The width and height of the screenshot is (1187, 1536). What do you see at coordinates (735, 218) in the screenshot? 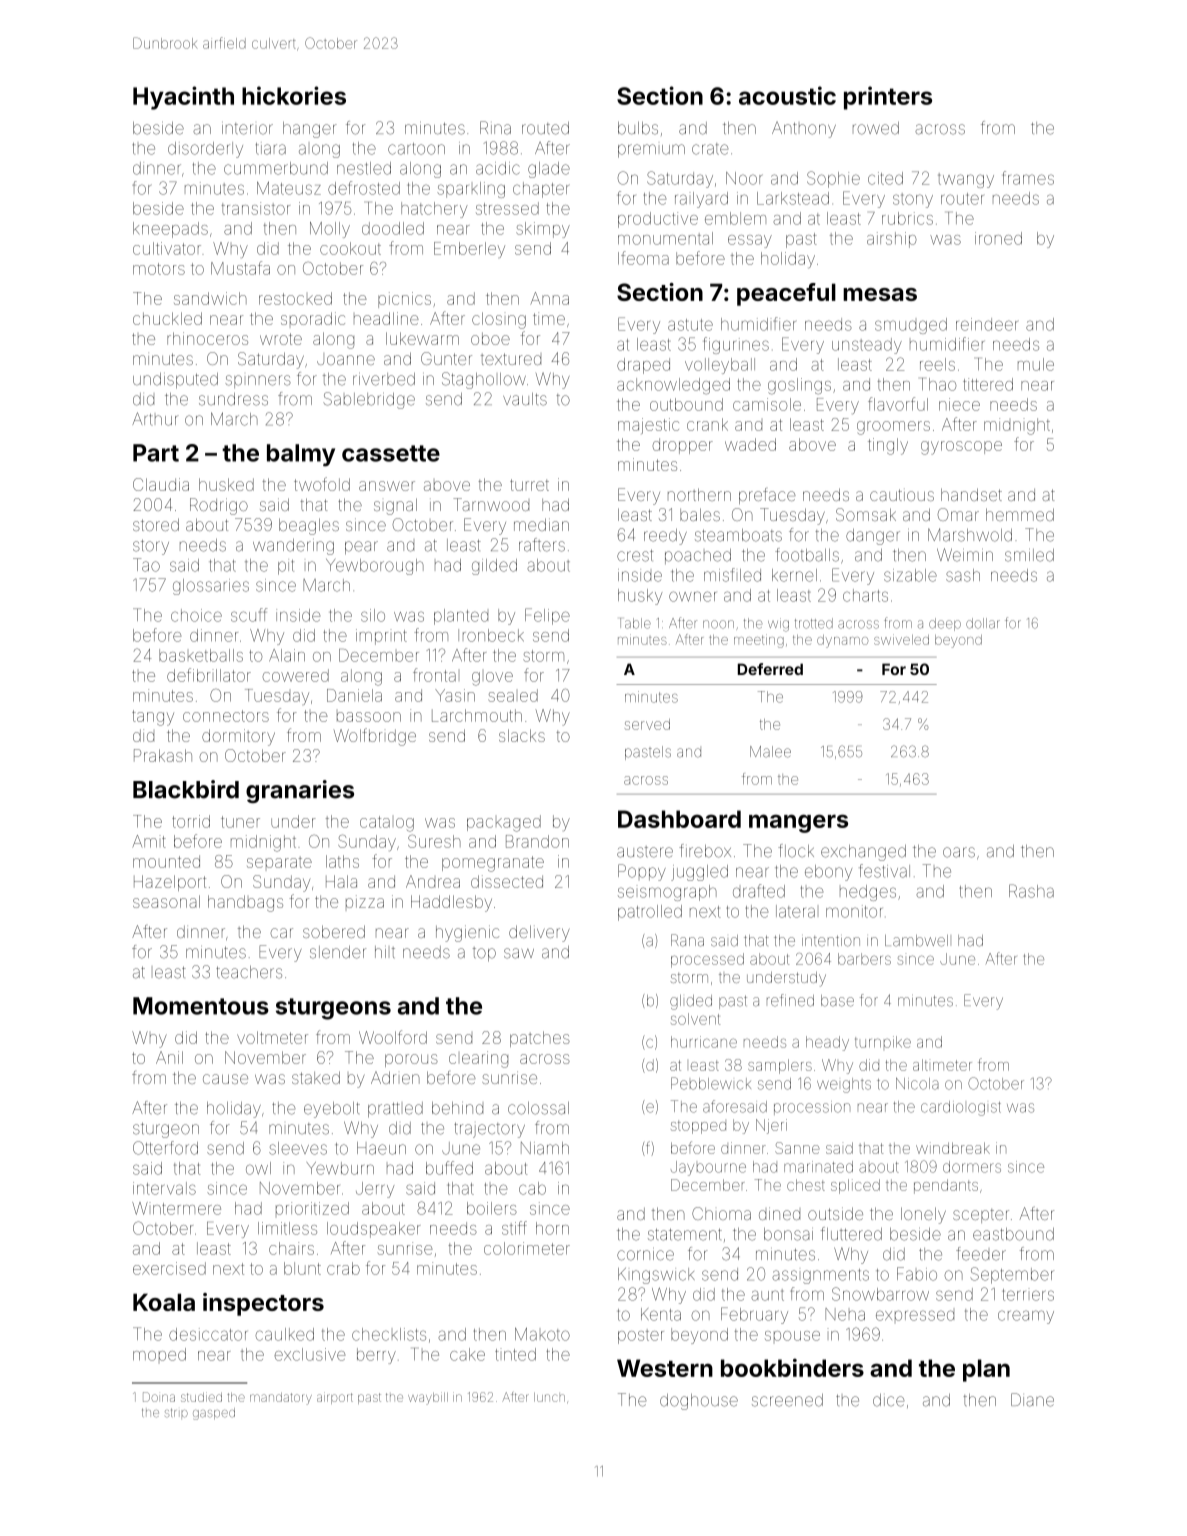
I see `emblem` at bounding box center [735, 218].
